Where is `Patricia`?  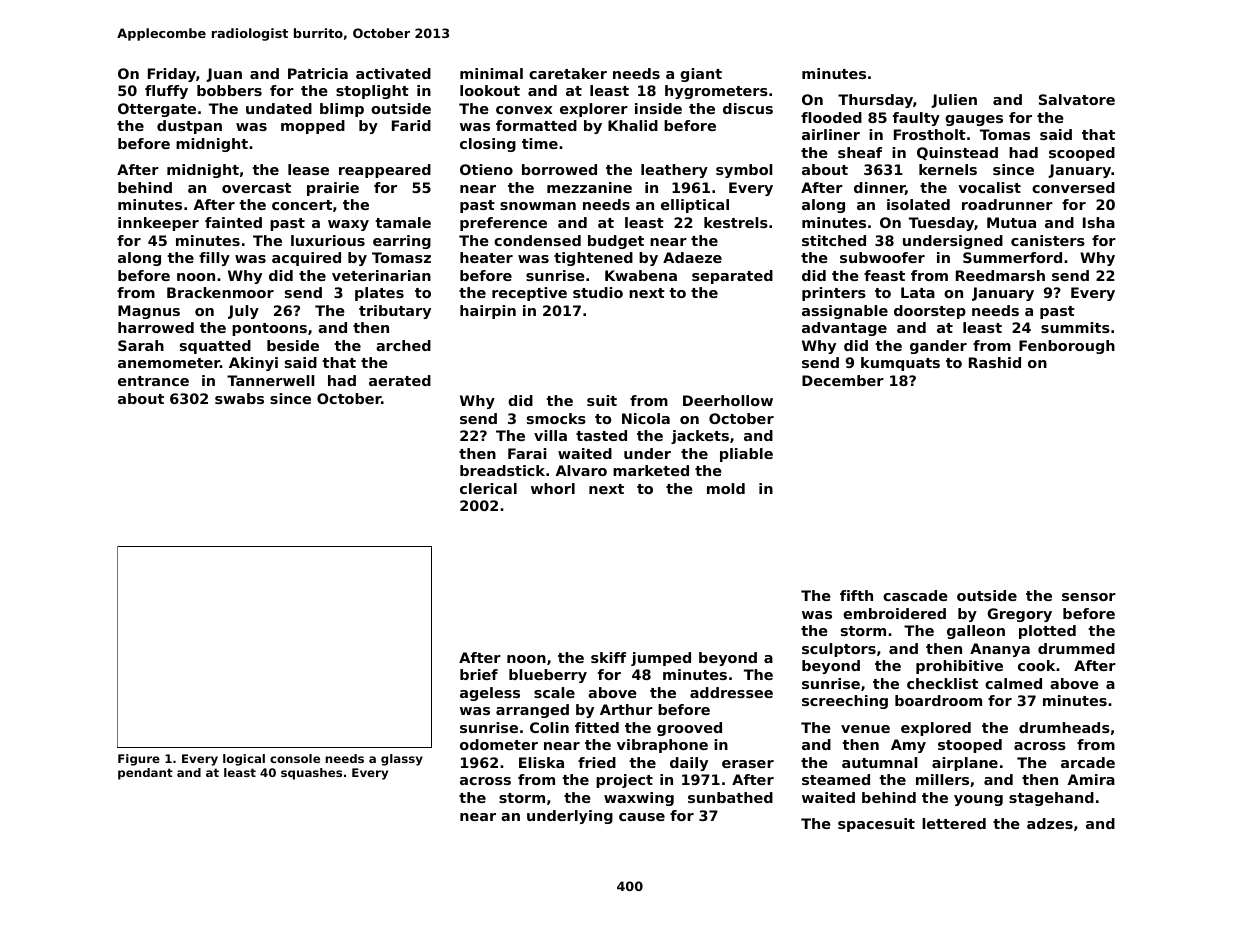 Patricia is located at coordinates (318, 73).
